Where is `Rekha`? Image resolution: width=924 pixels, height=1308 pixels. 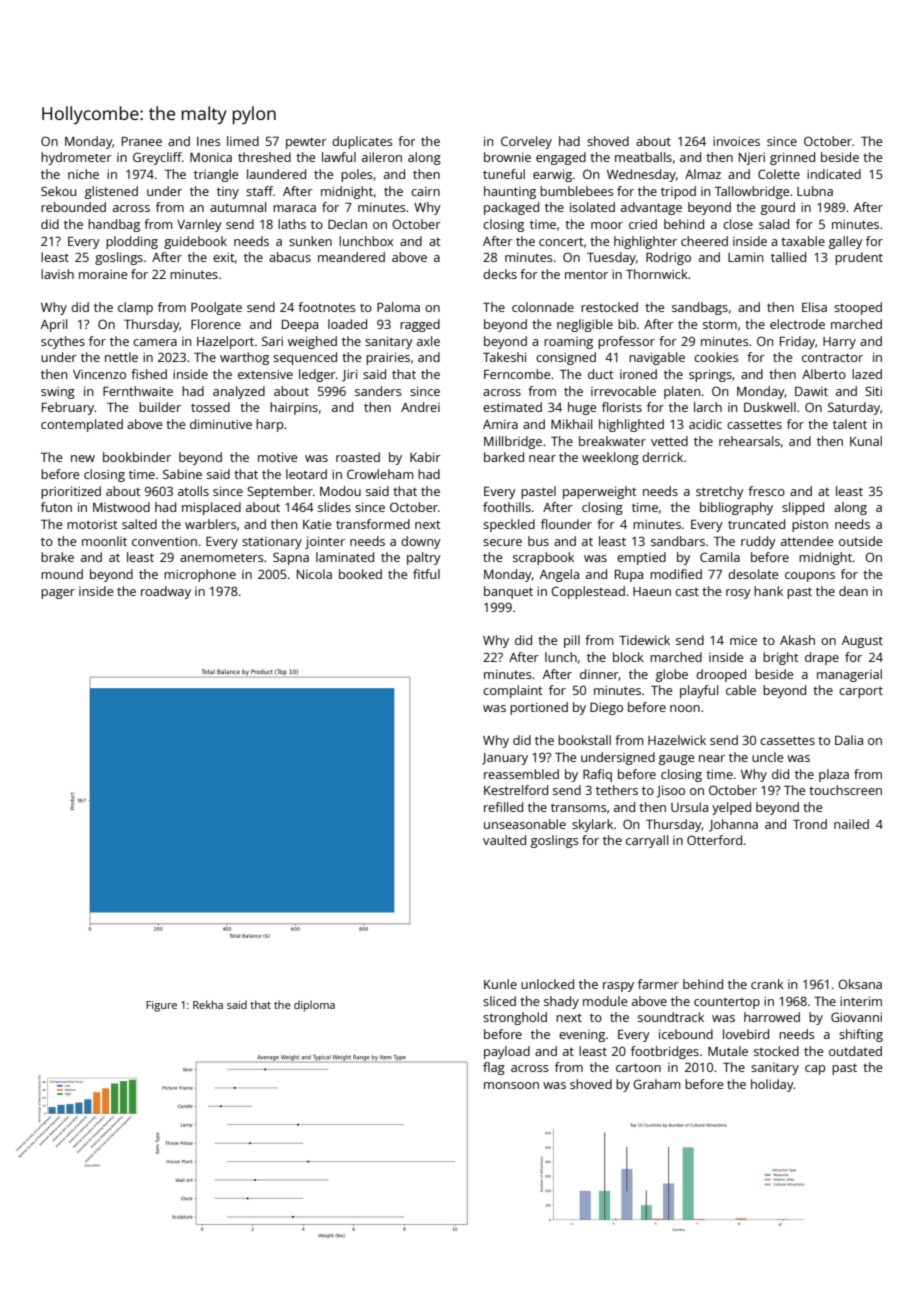 Rekha is located at coordinates (208, 1004).
